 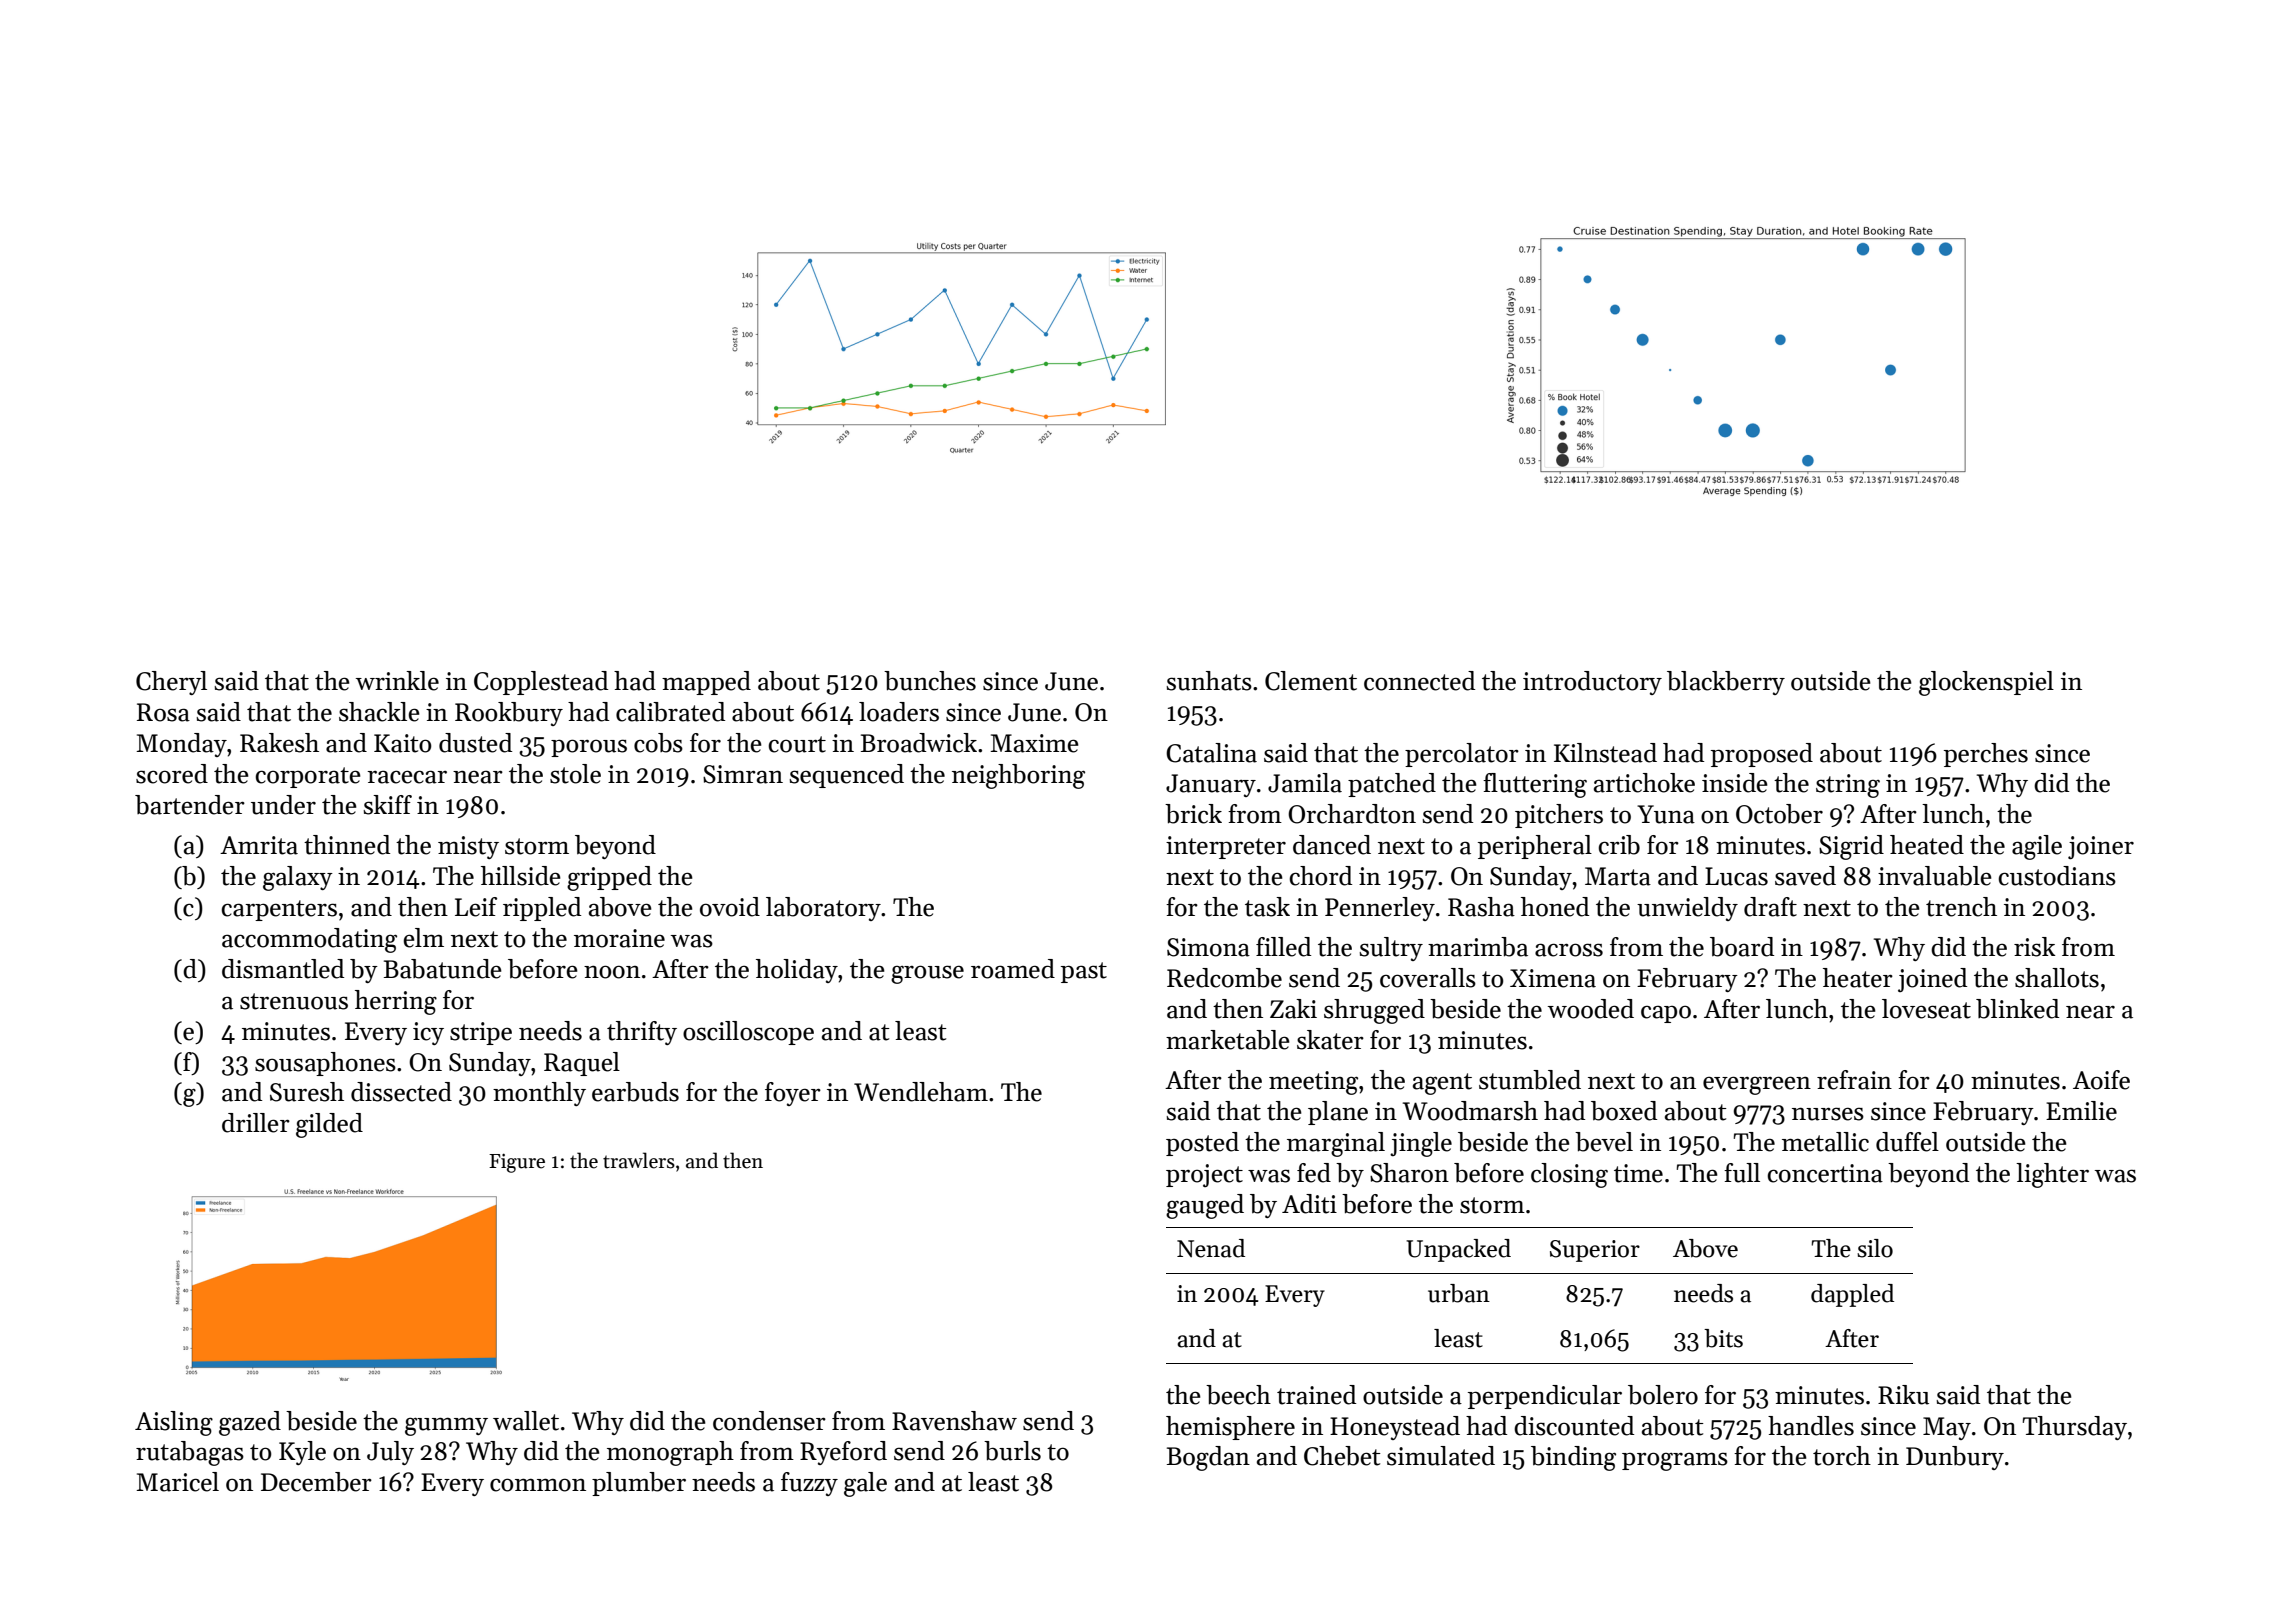 I want to click on gauged, so click(x=1205, y=1206).
